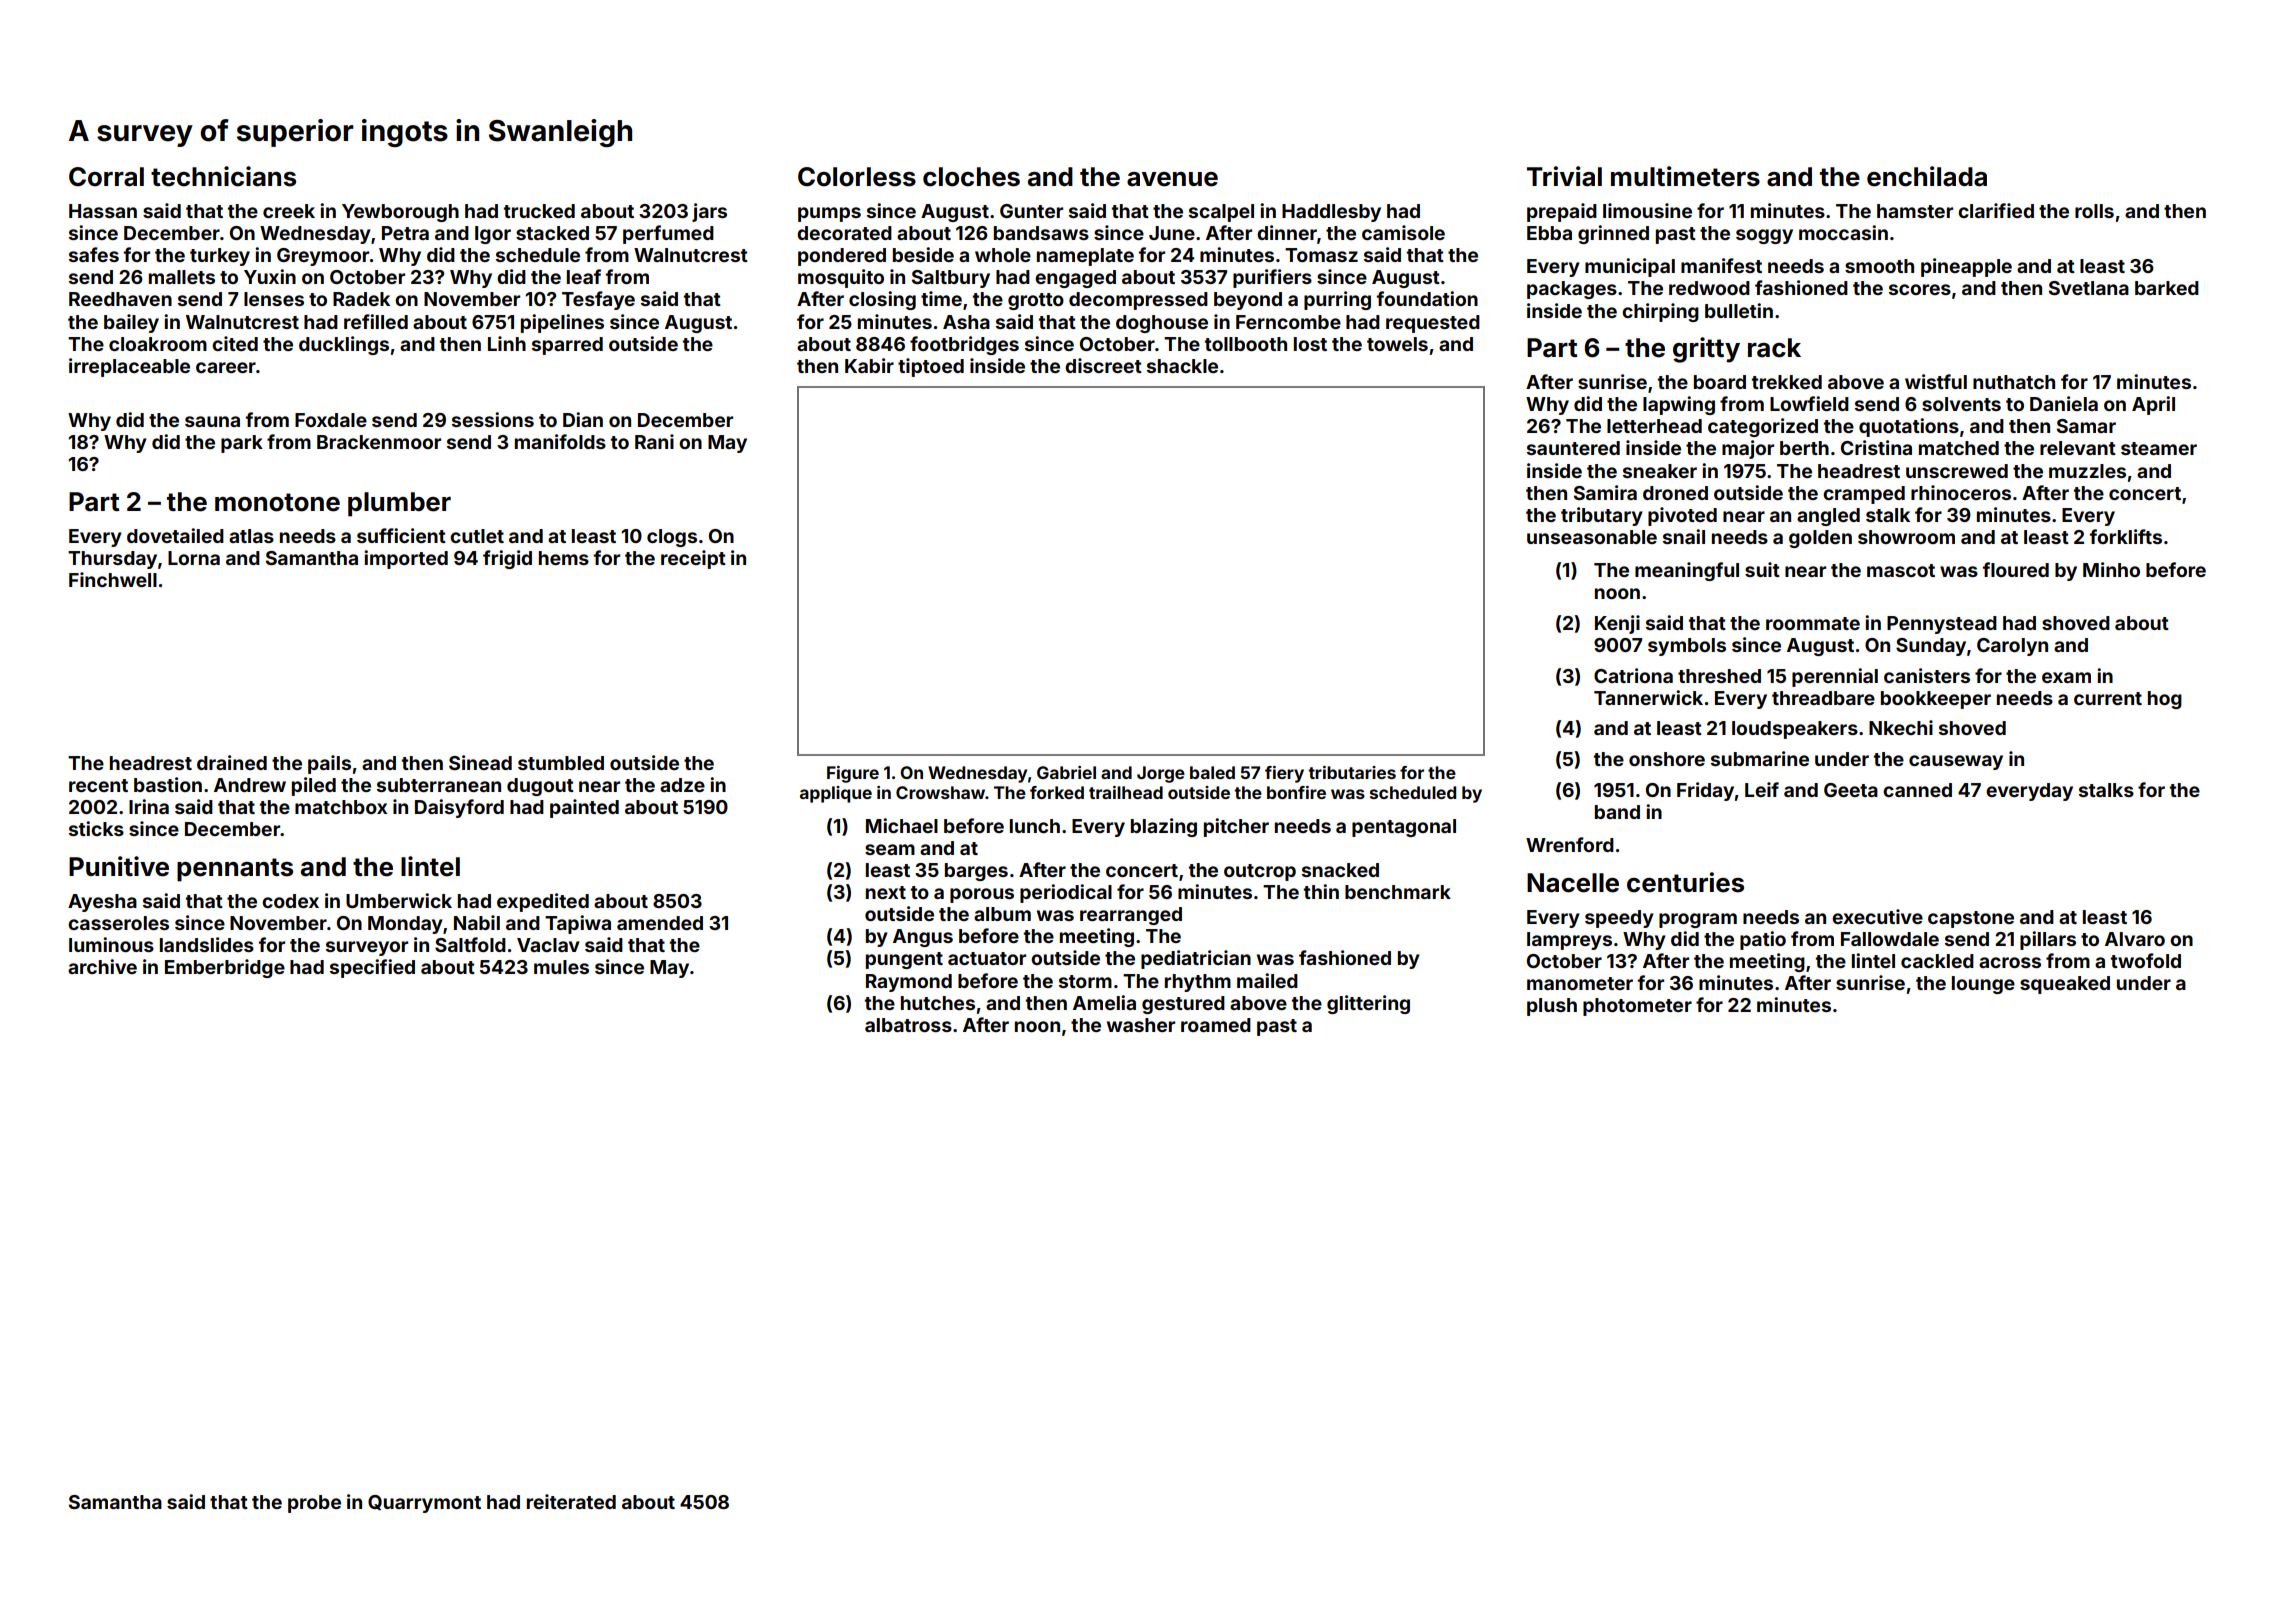 Image resolution: width=2282 pixels, height=1614 pixels. What do you see at coordinates (314, 1504) in the screenshot?
I see `probe` at bounding box center [314, 1504].
